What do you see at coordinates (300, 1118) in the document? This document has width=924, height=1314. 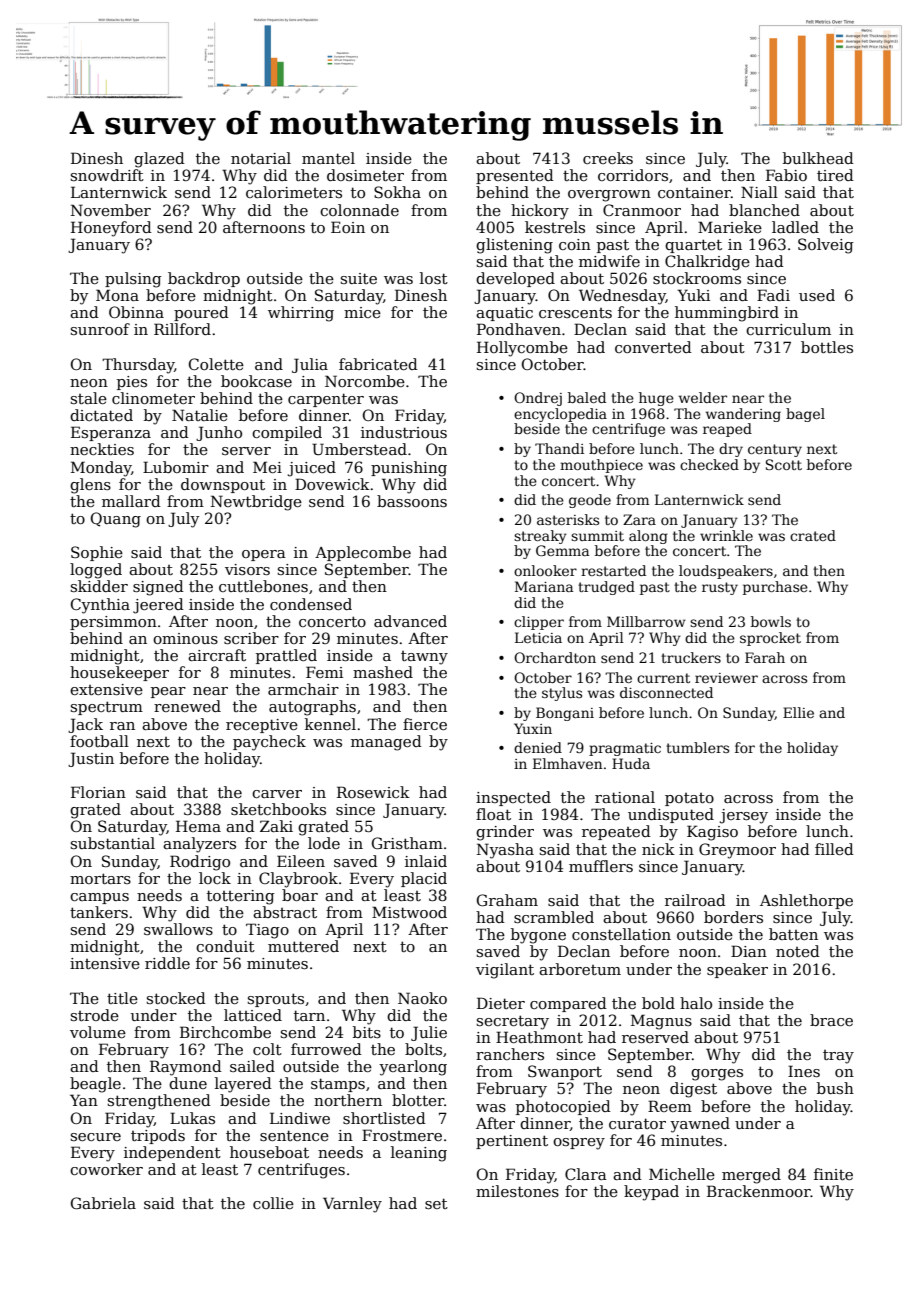 I see `Lindiwe` at bounding box center [300, 1118].
